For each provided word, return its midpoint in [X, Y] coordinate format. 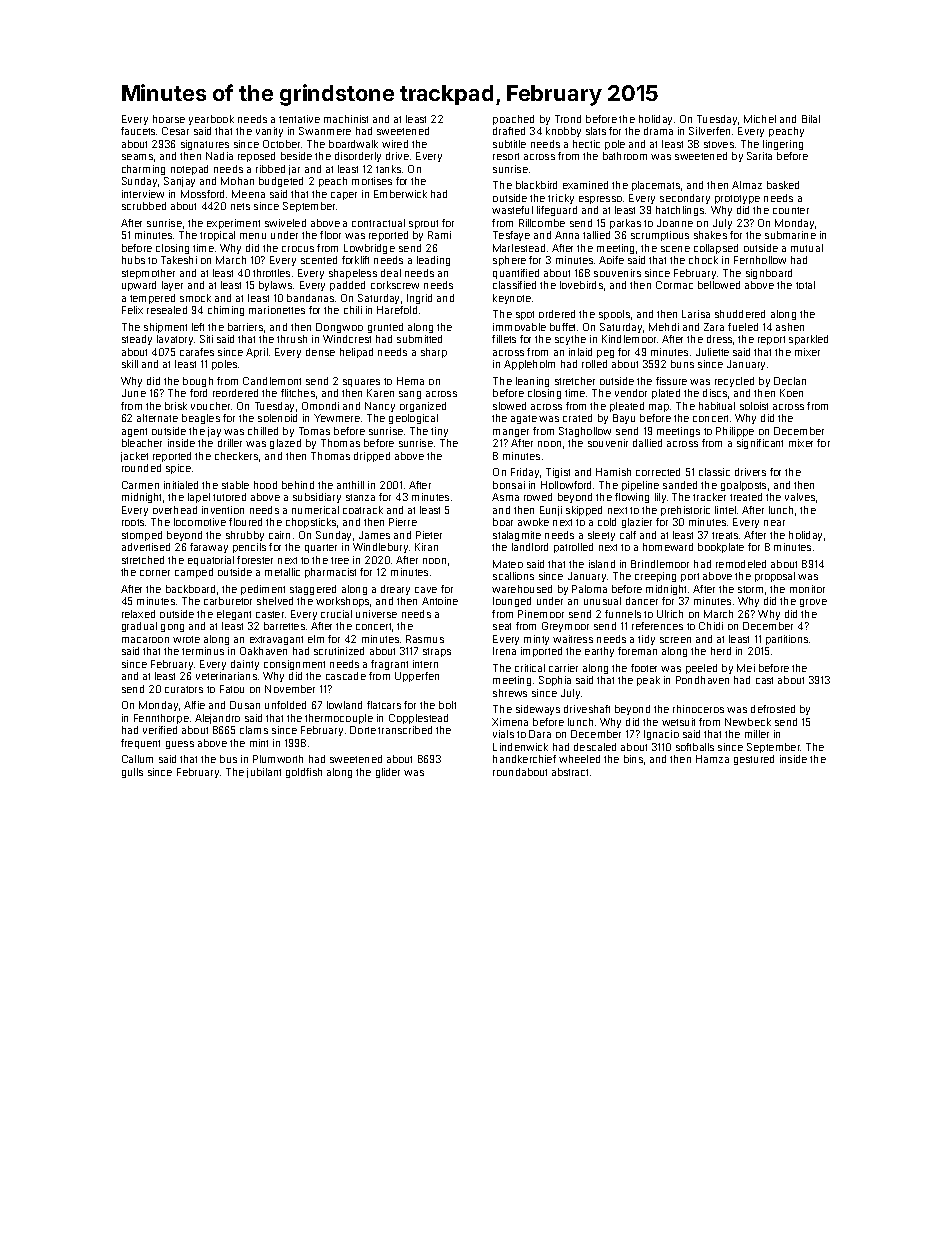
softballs [695, 747]
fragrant [389, 665]
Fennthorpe [161, 719]
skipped [584, 511]
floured [245, 522]
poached [513, 120]
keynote [512, 299]
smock [195, 298]
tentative [299, 119]
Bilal [811, 119]
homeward [668, 547]
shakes [710, 235]
